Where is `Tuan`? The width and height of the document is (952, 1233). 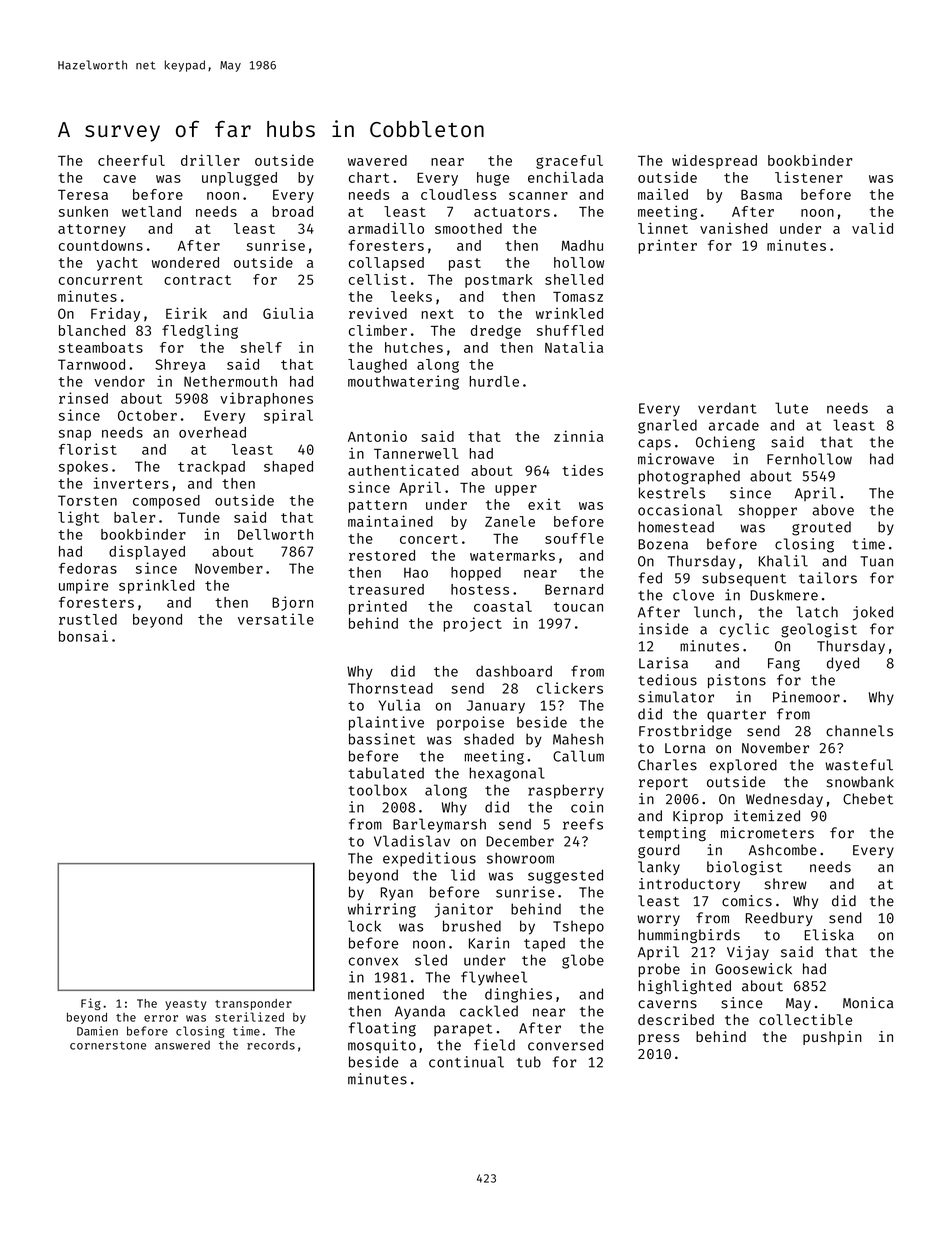 Tuan is located at coordinates (876, 561).
